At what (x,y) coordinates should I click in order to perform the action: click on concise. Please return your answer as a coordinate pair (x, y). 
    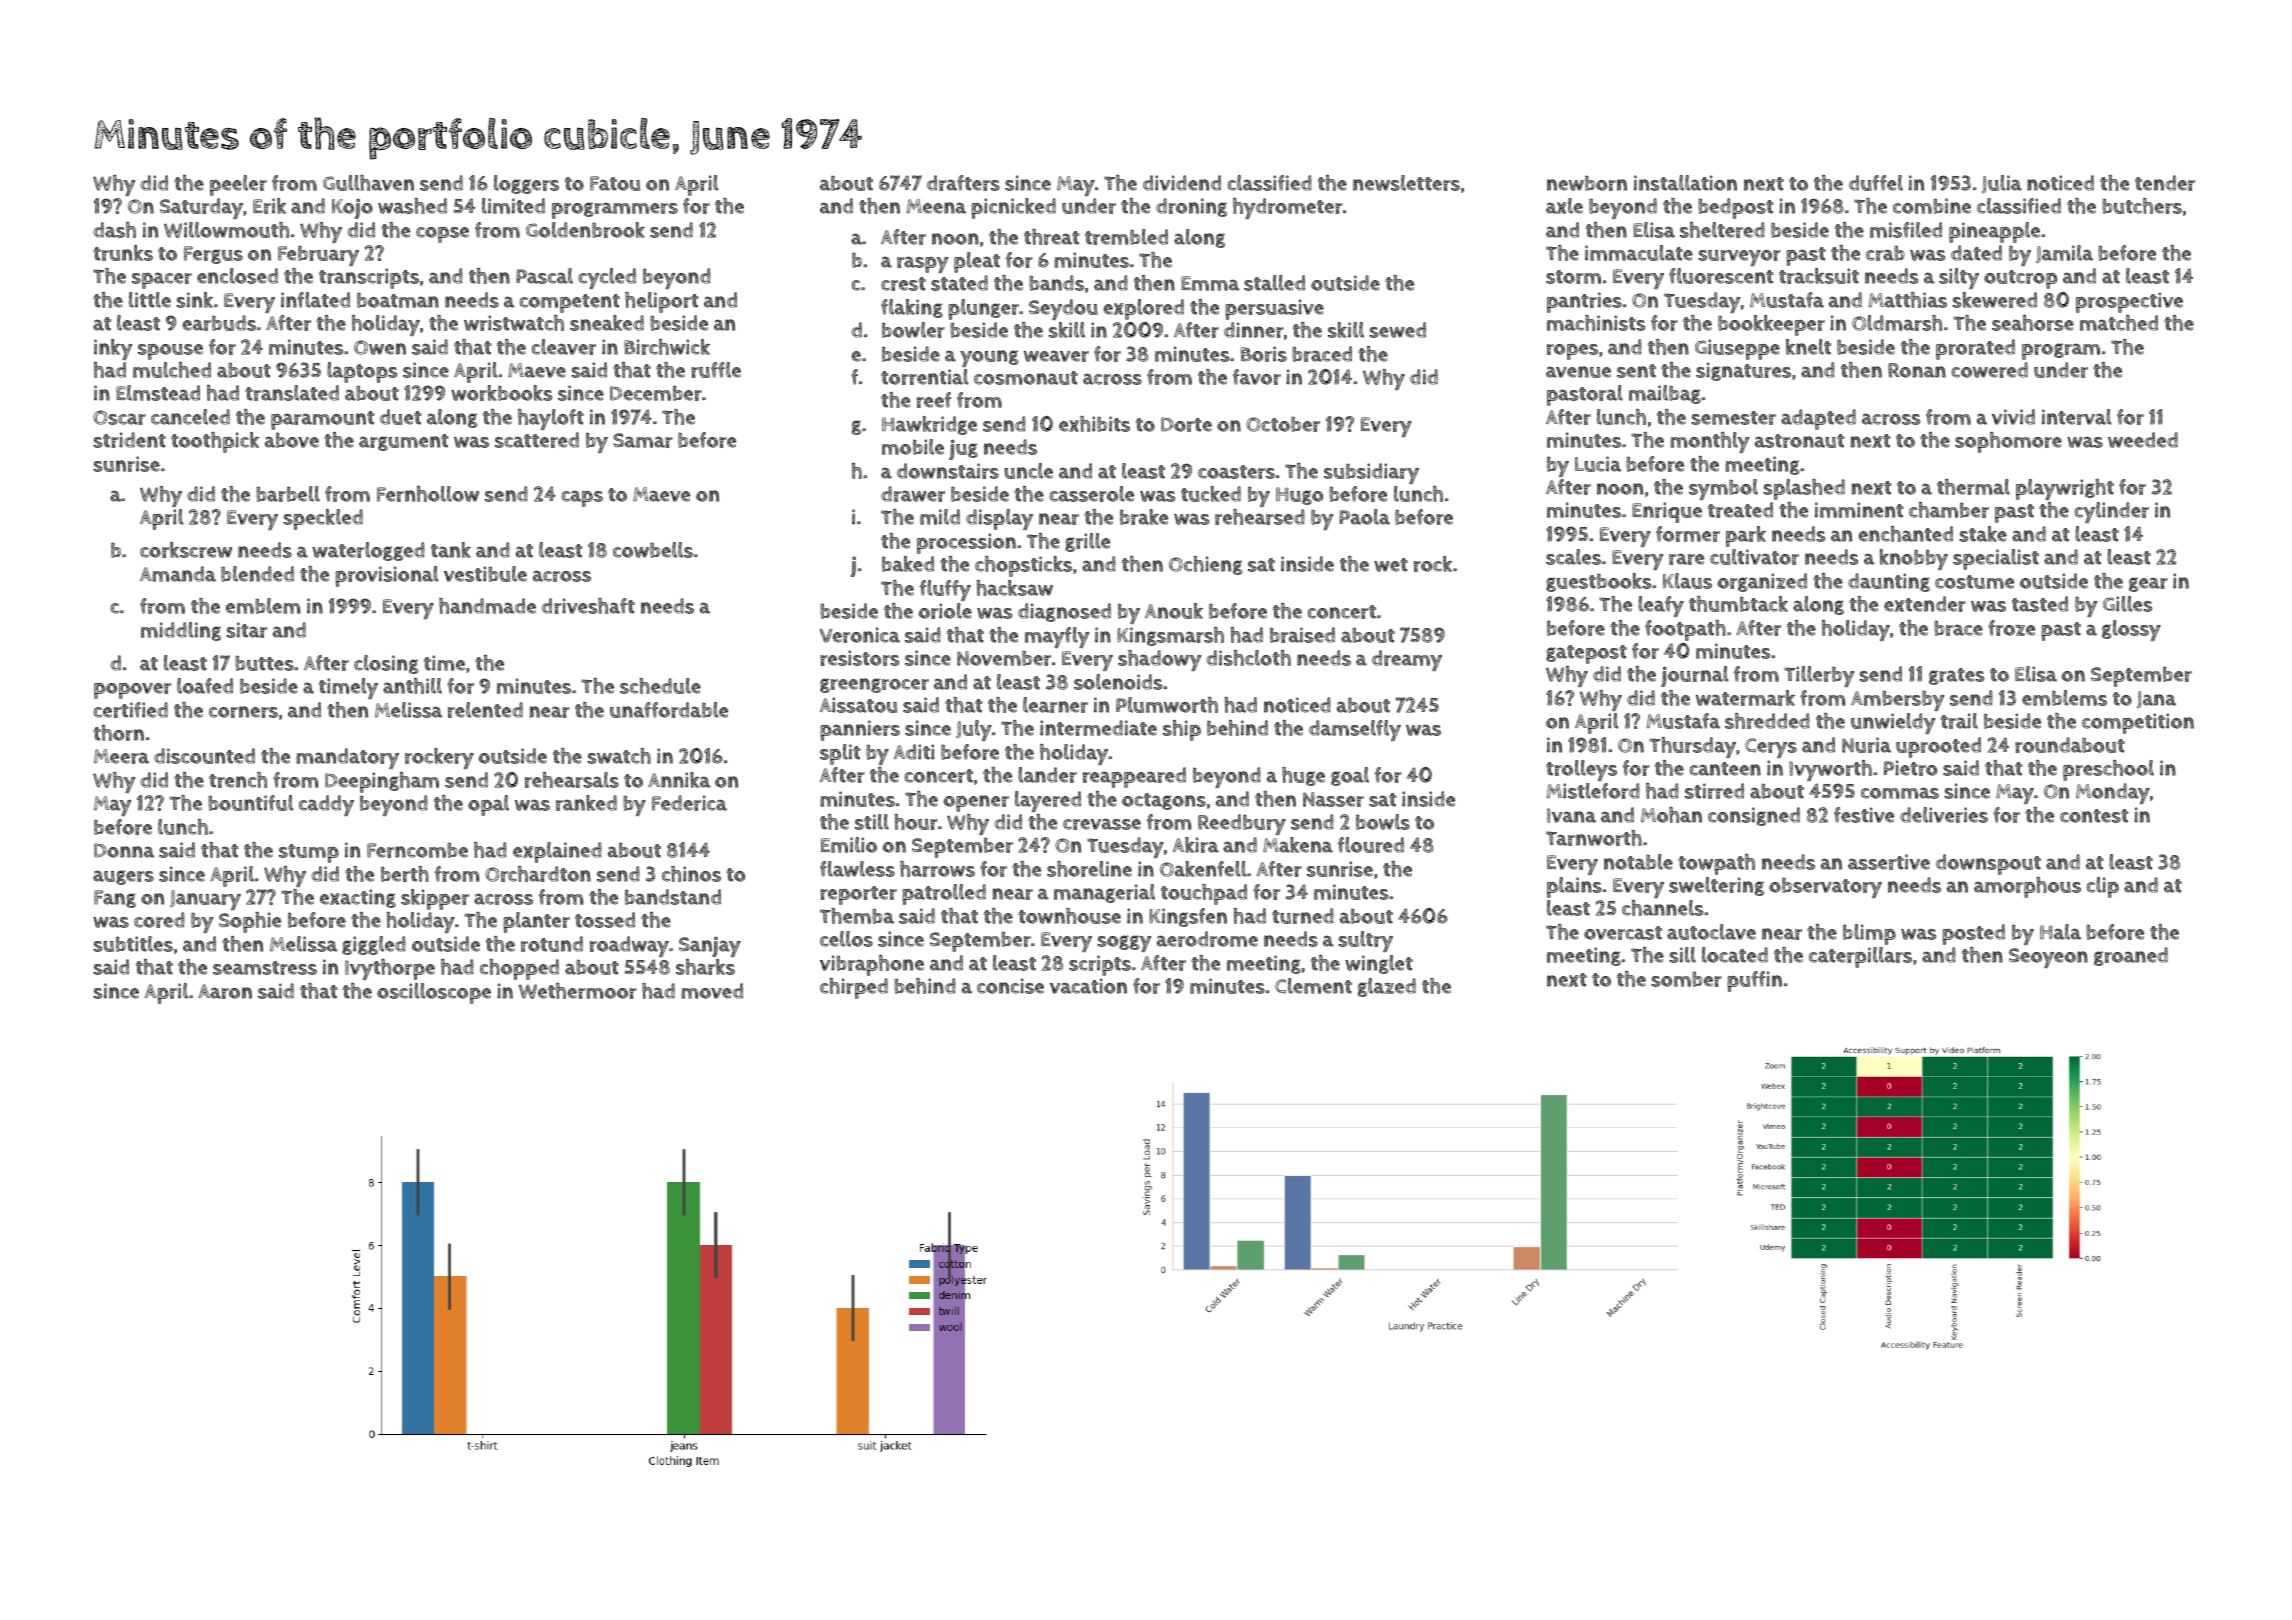
    Looking at the image, I should click on (1010, 986).
